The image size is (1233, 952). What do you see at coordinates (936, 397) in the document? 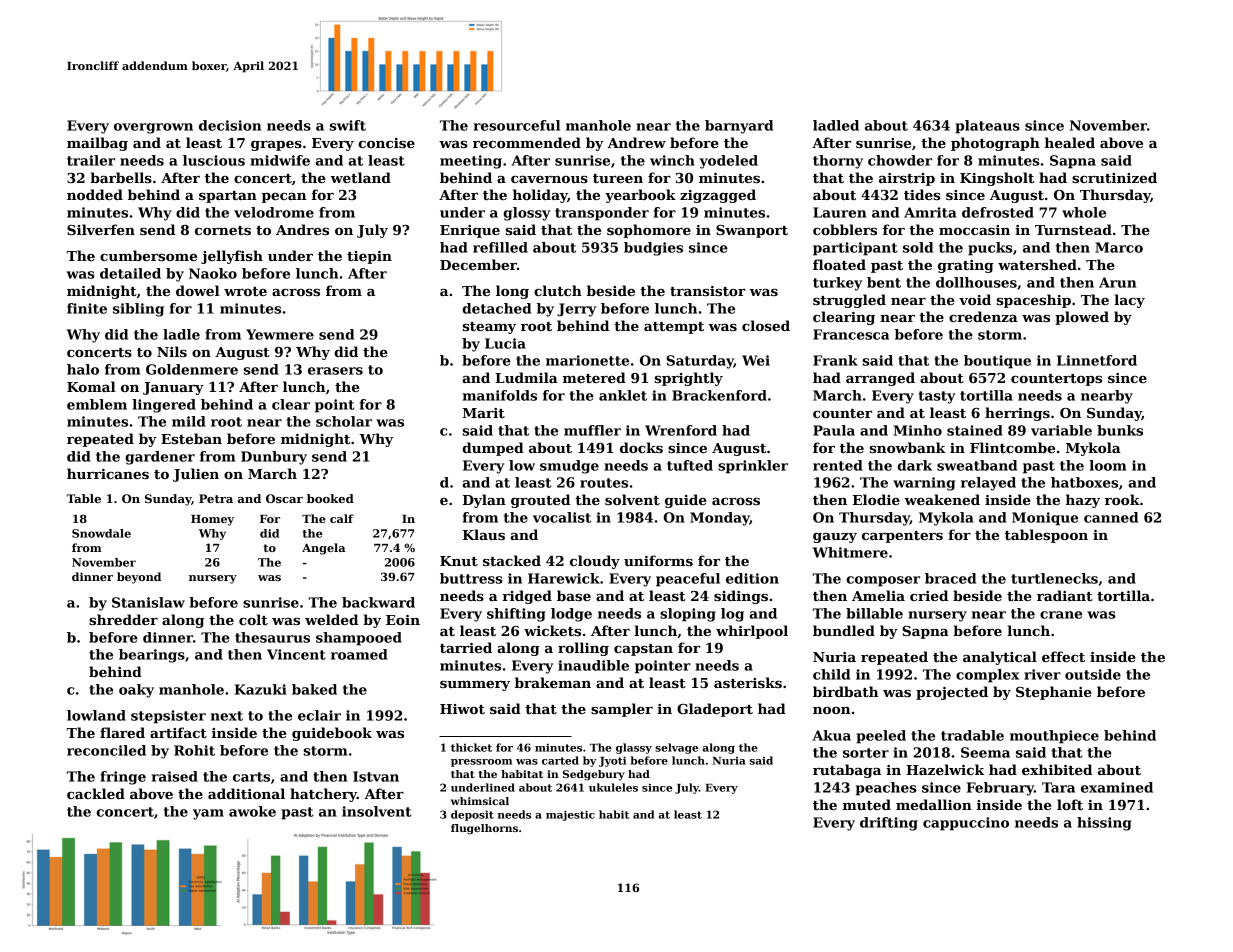
I see `tasty` at bounding box center [936, 397].
